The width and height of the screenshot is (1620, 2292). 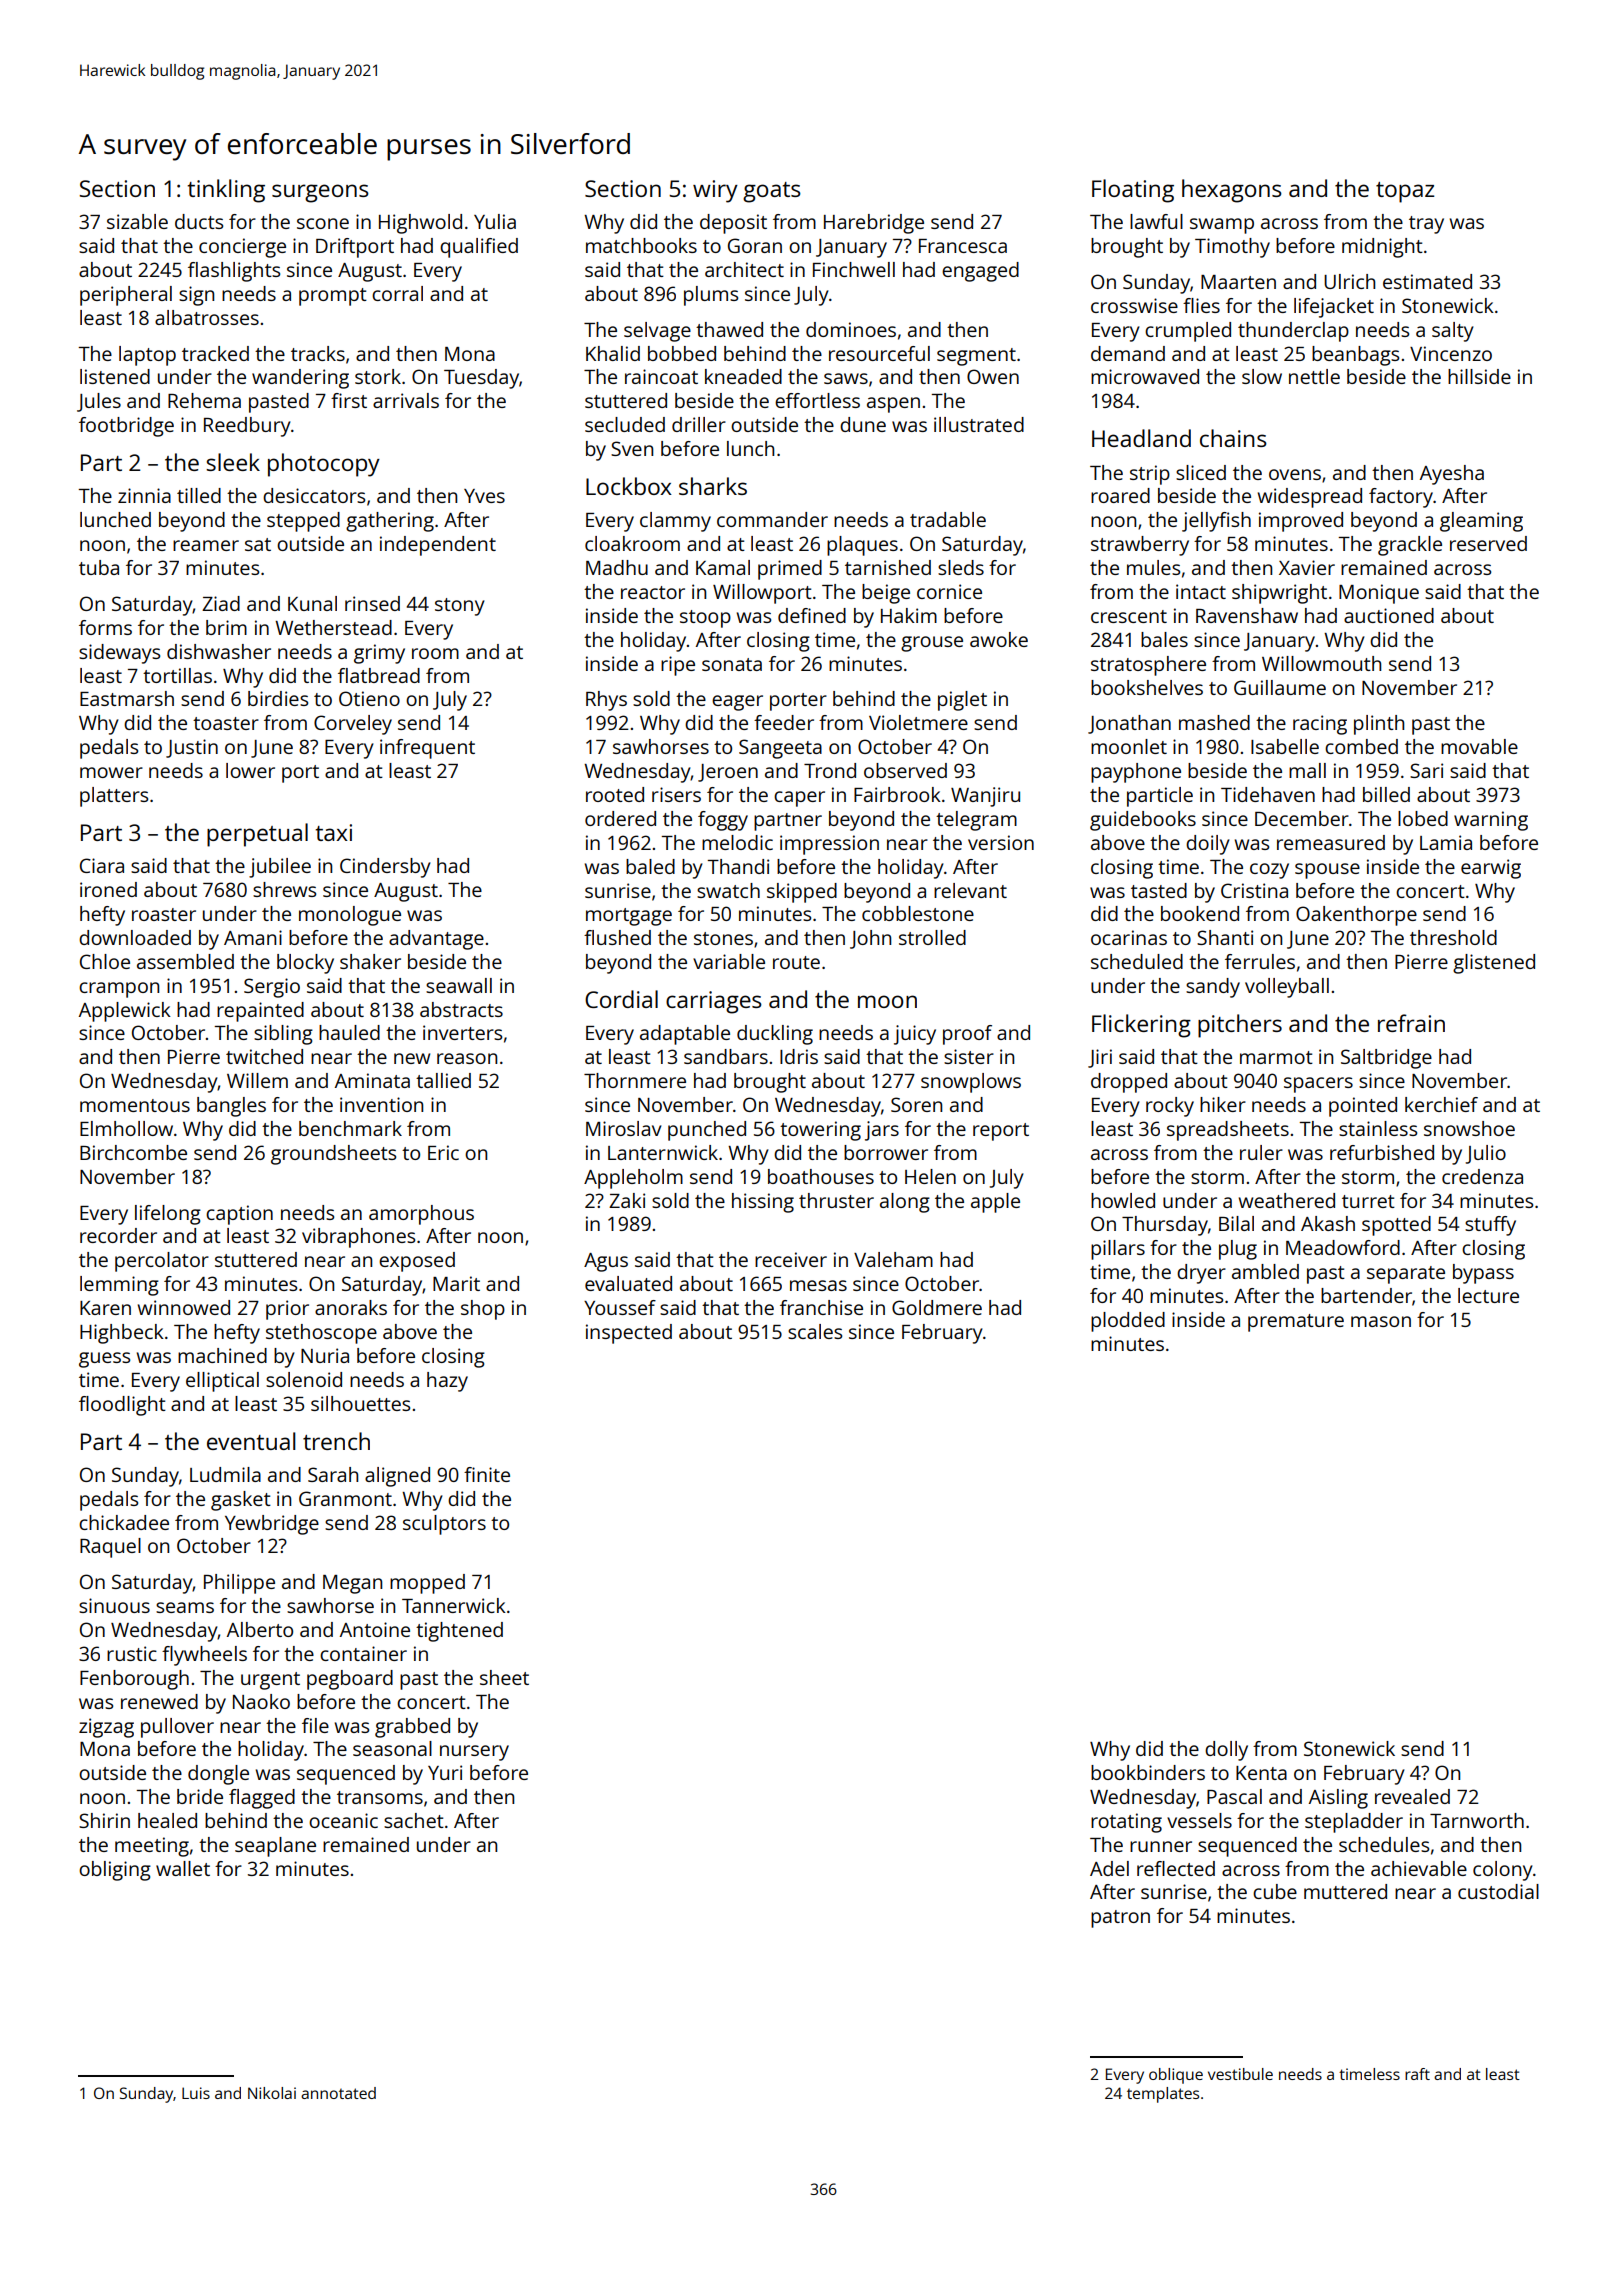 I want to click on weathered, so click(x=1287, y=1200).
